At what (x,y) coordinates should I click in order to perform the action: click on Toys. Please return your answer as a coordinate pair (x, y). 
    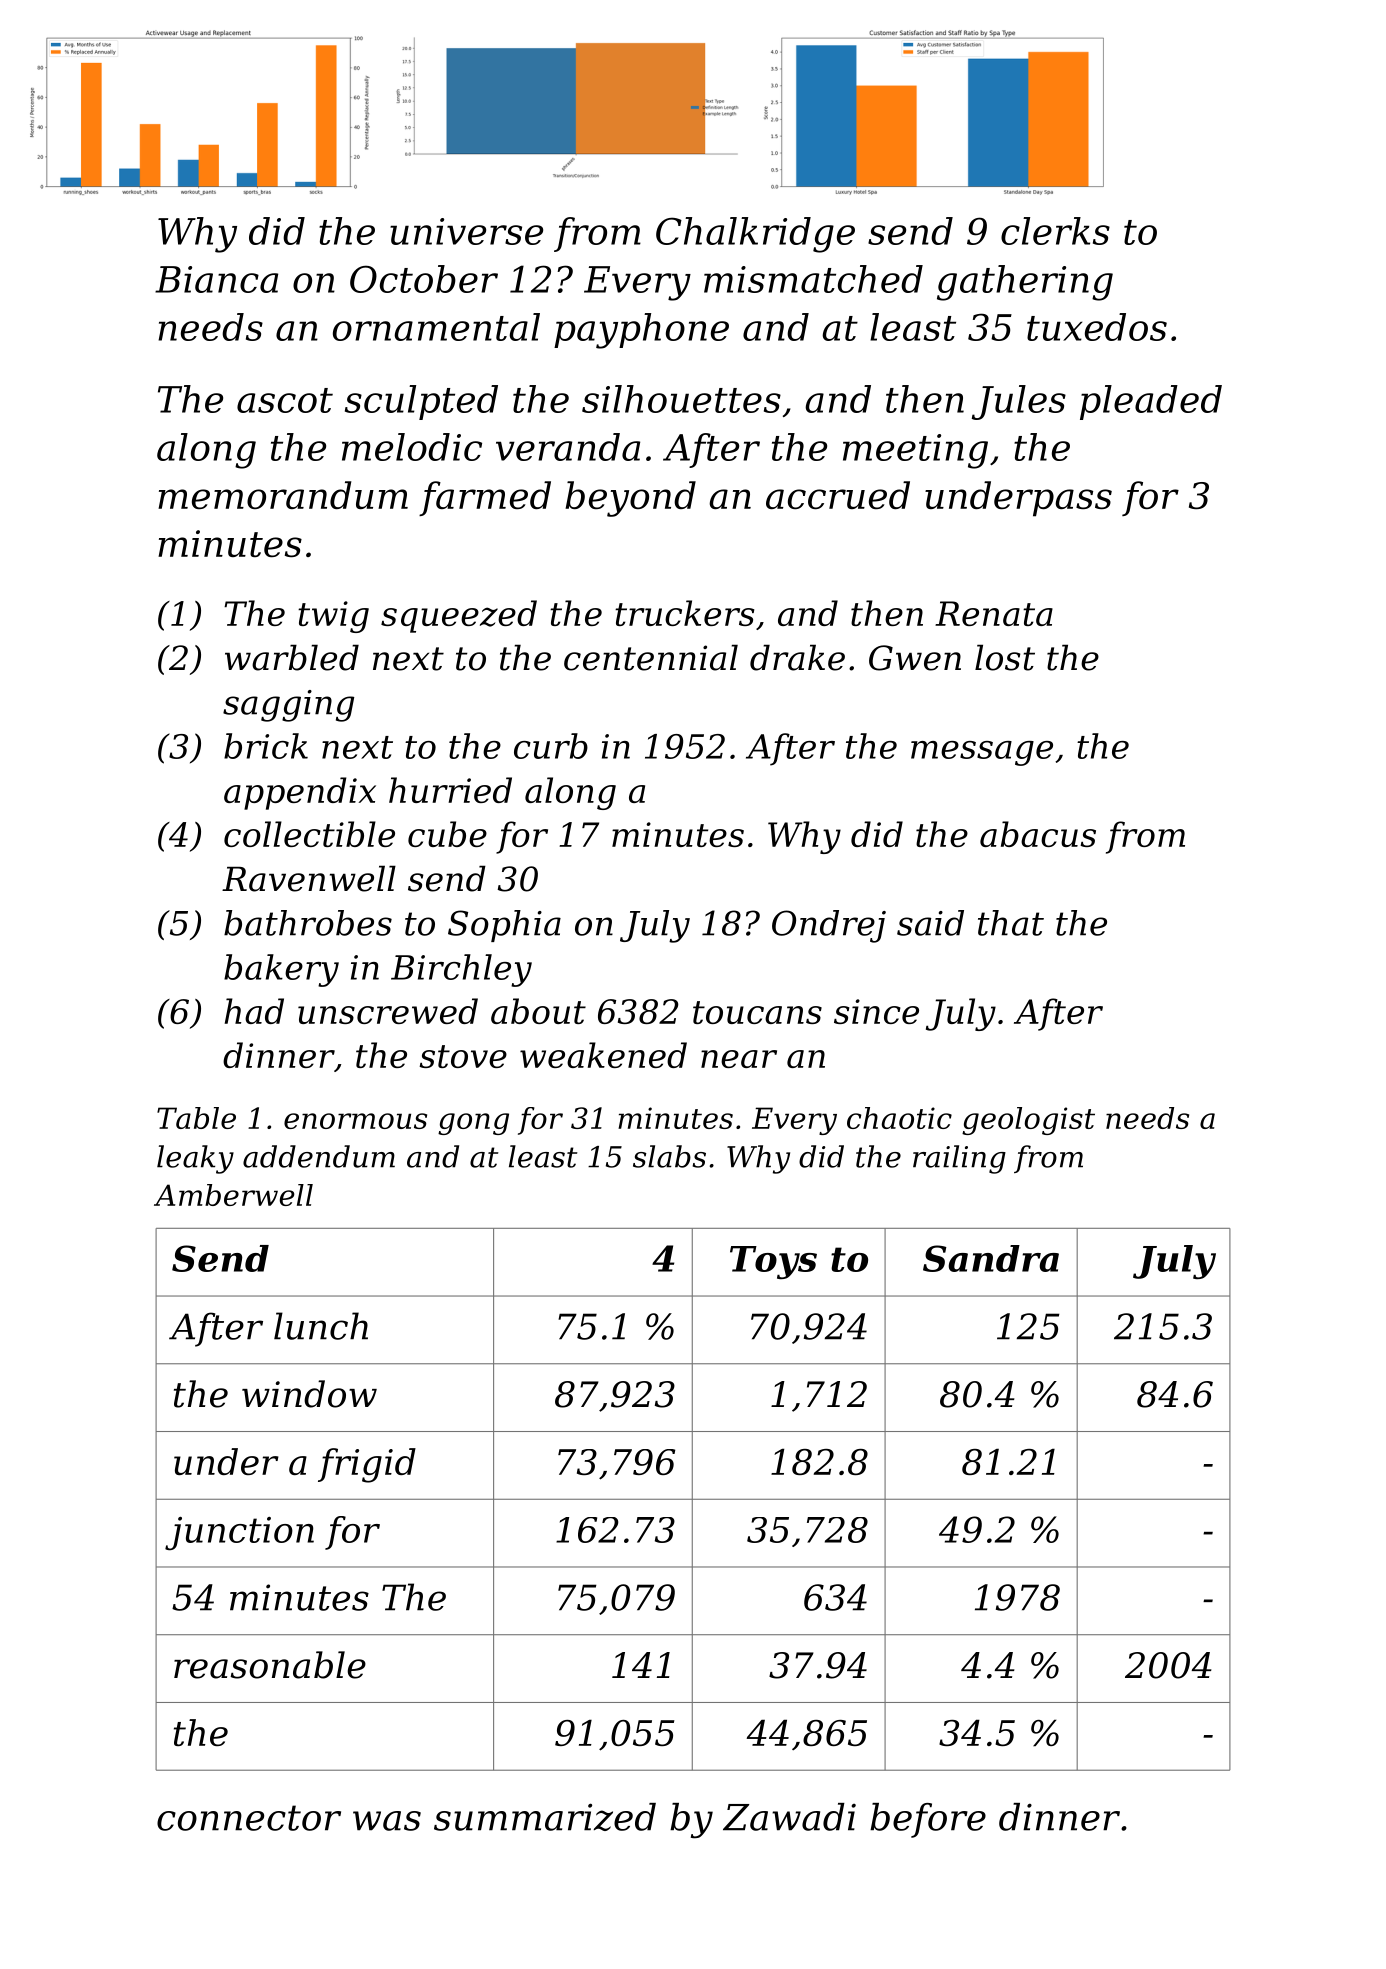
    Looking at the image, I should click on (773, 1262).
